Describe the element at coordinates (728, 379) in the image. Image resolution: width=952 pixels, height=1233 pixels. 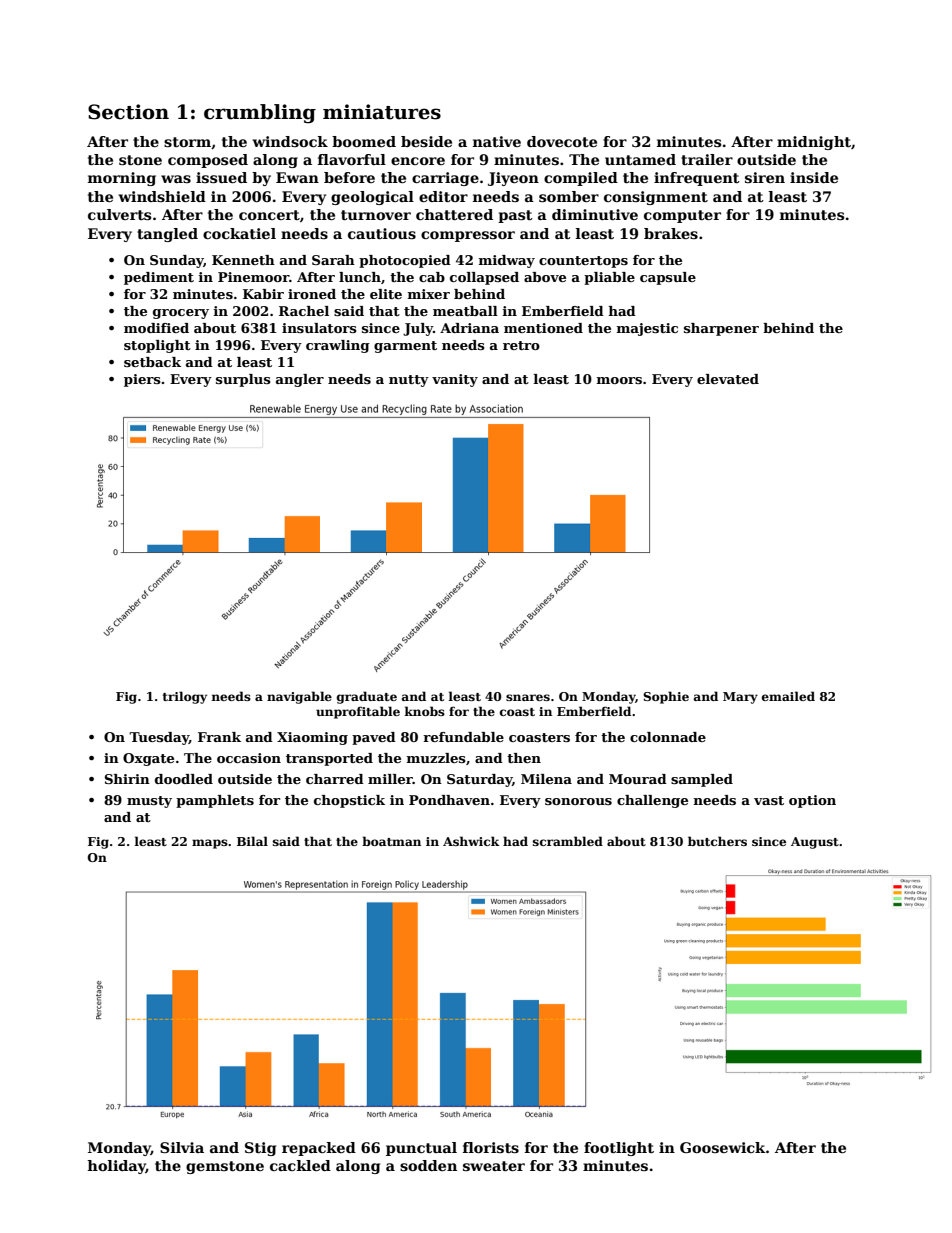
I see `elevated` at that location.
